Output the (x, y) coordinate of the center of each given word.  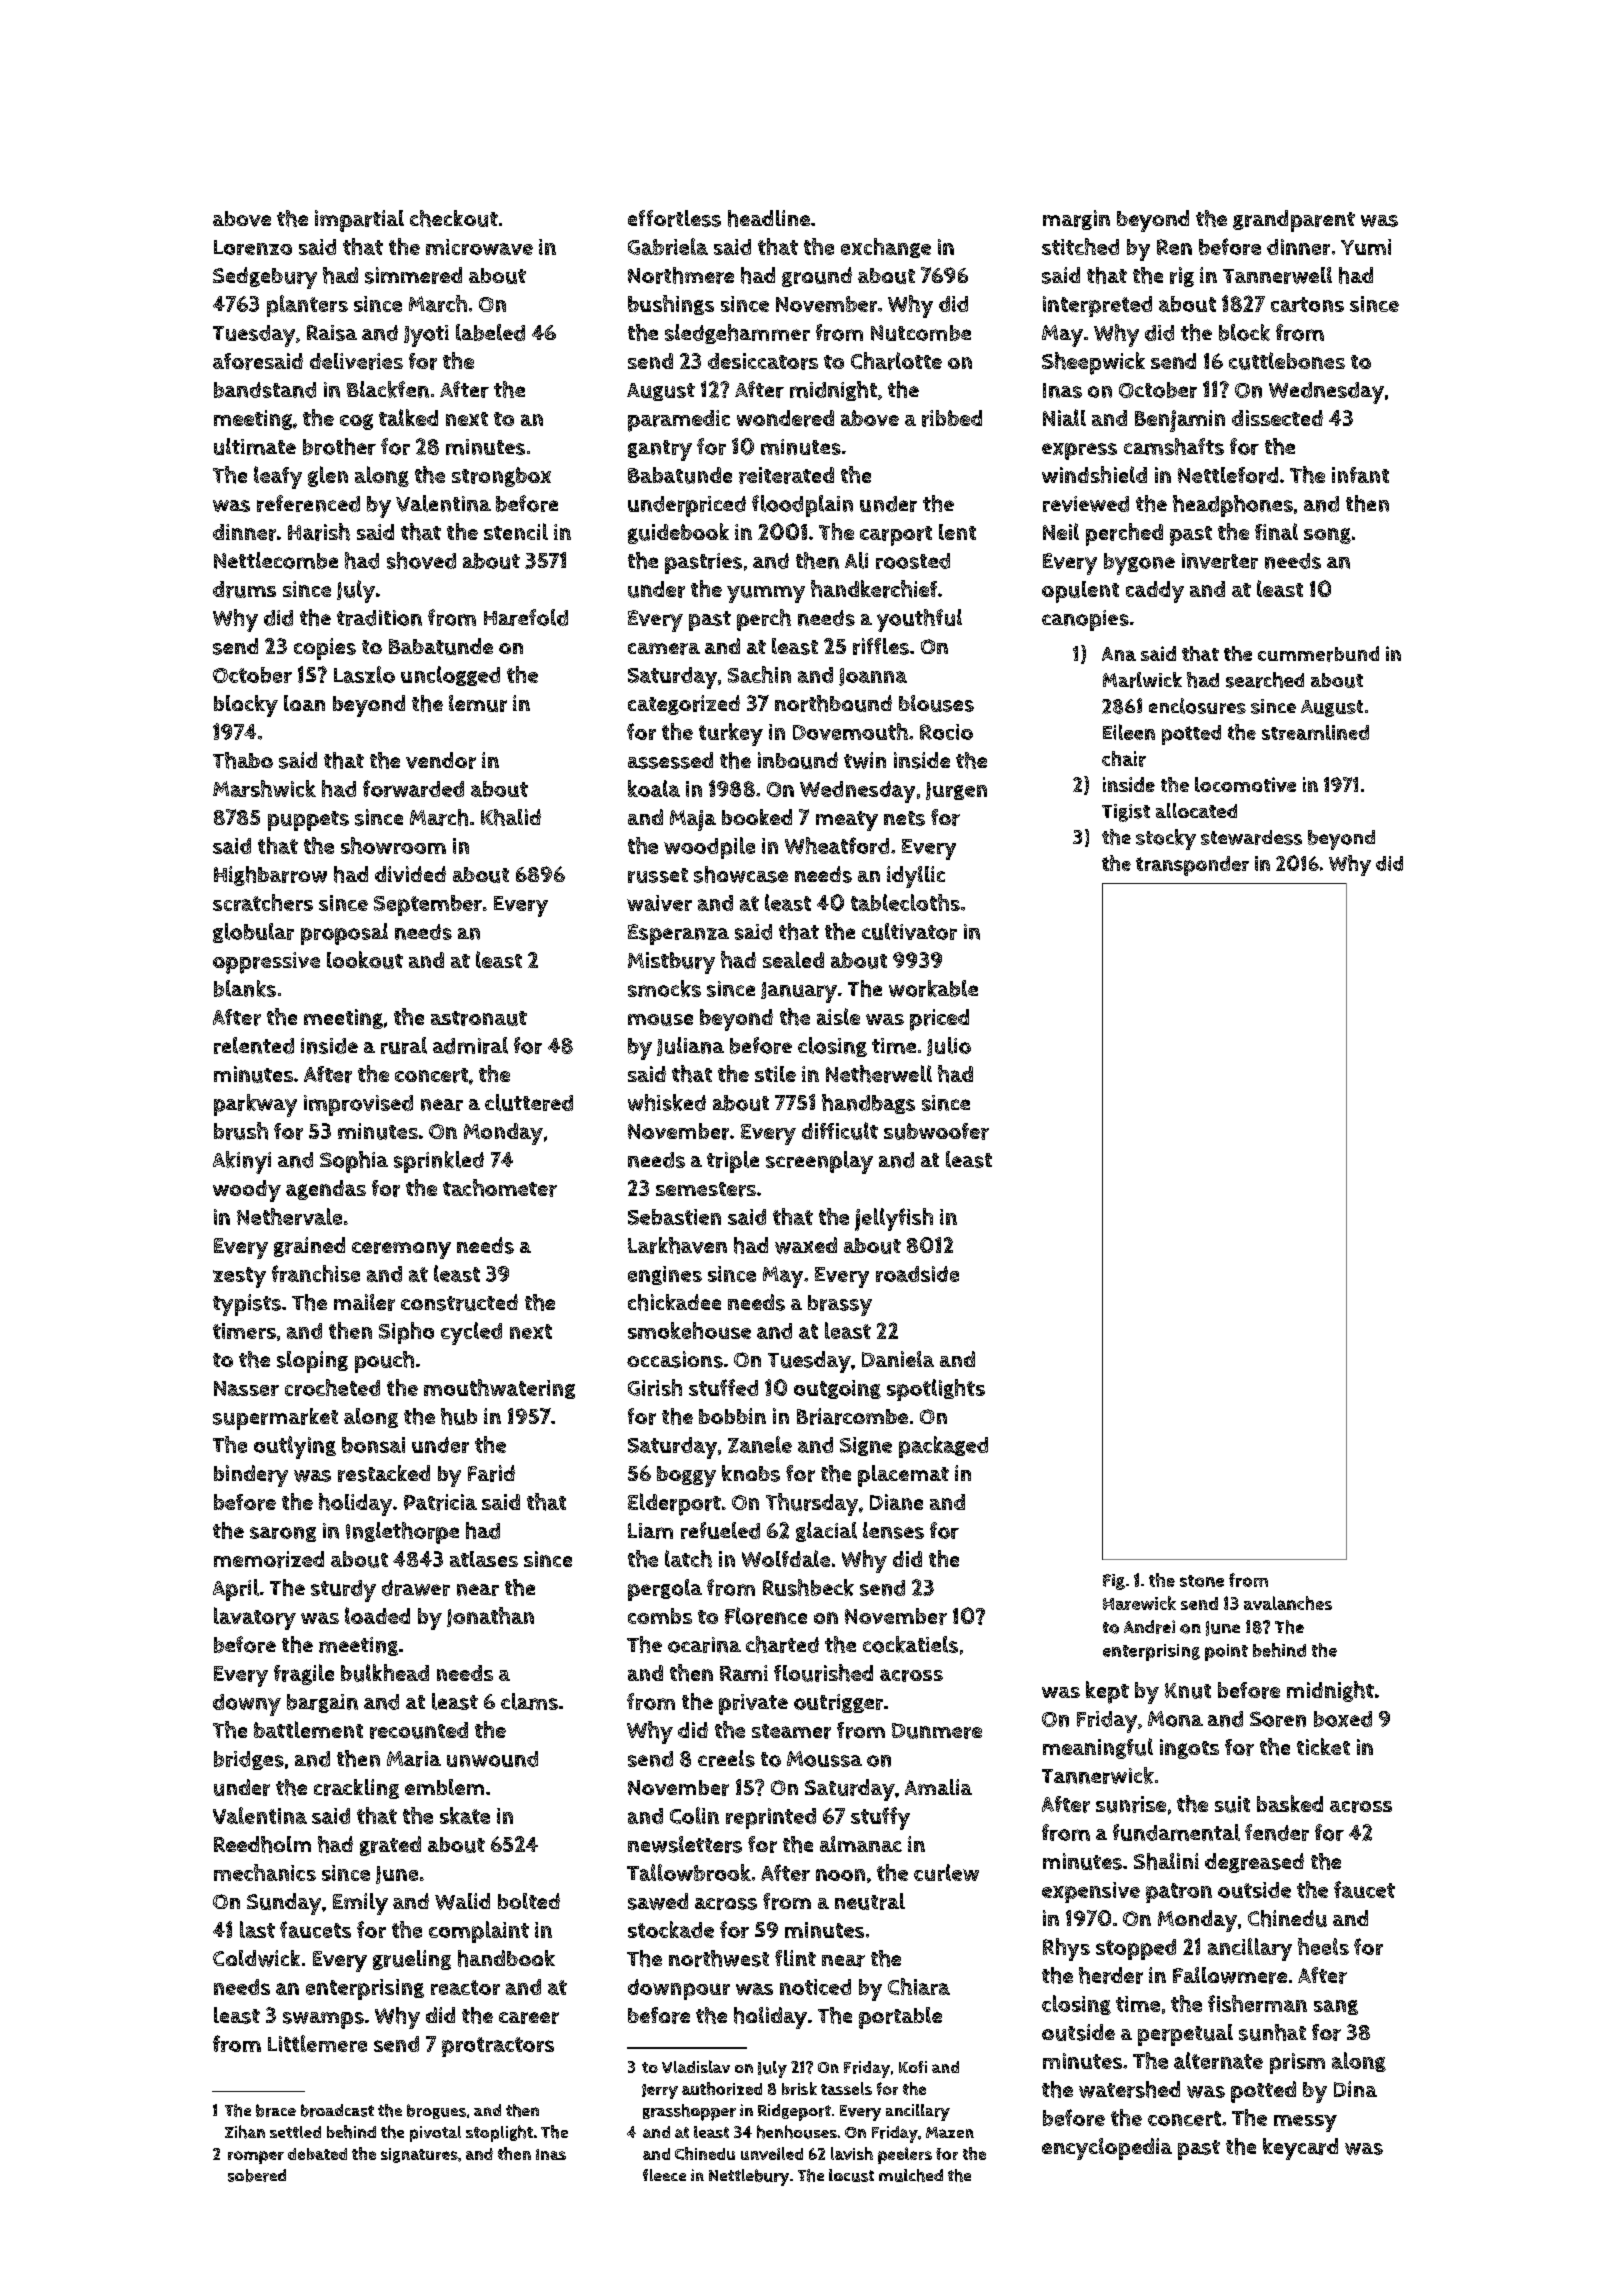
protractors (498, 2047)
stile (775, 1074)
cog (356, 422)
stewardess (1251, 837)
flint (795, 1958)
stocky (1166, 839)
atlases (484, 1559)
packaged (943, 1447)
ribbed (952, 418)
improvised (358, 1105)
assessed (670, 760)
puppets (308, 821)
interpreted (1097, 306)
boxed (1343, 1719)
